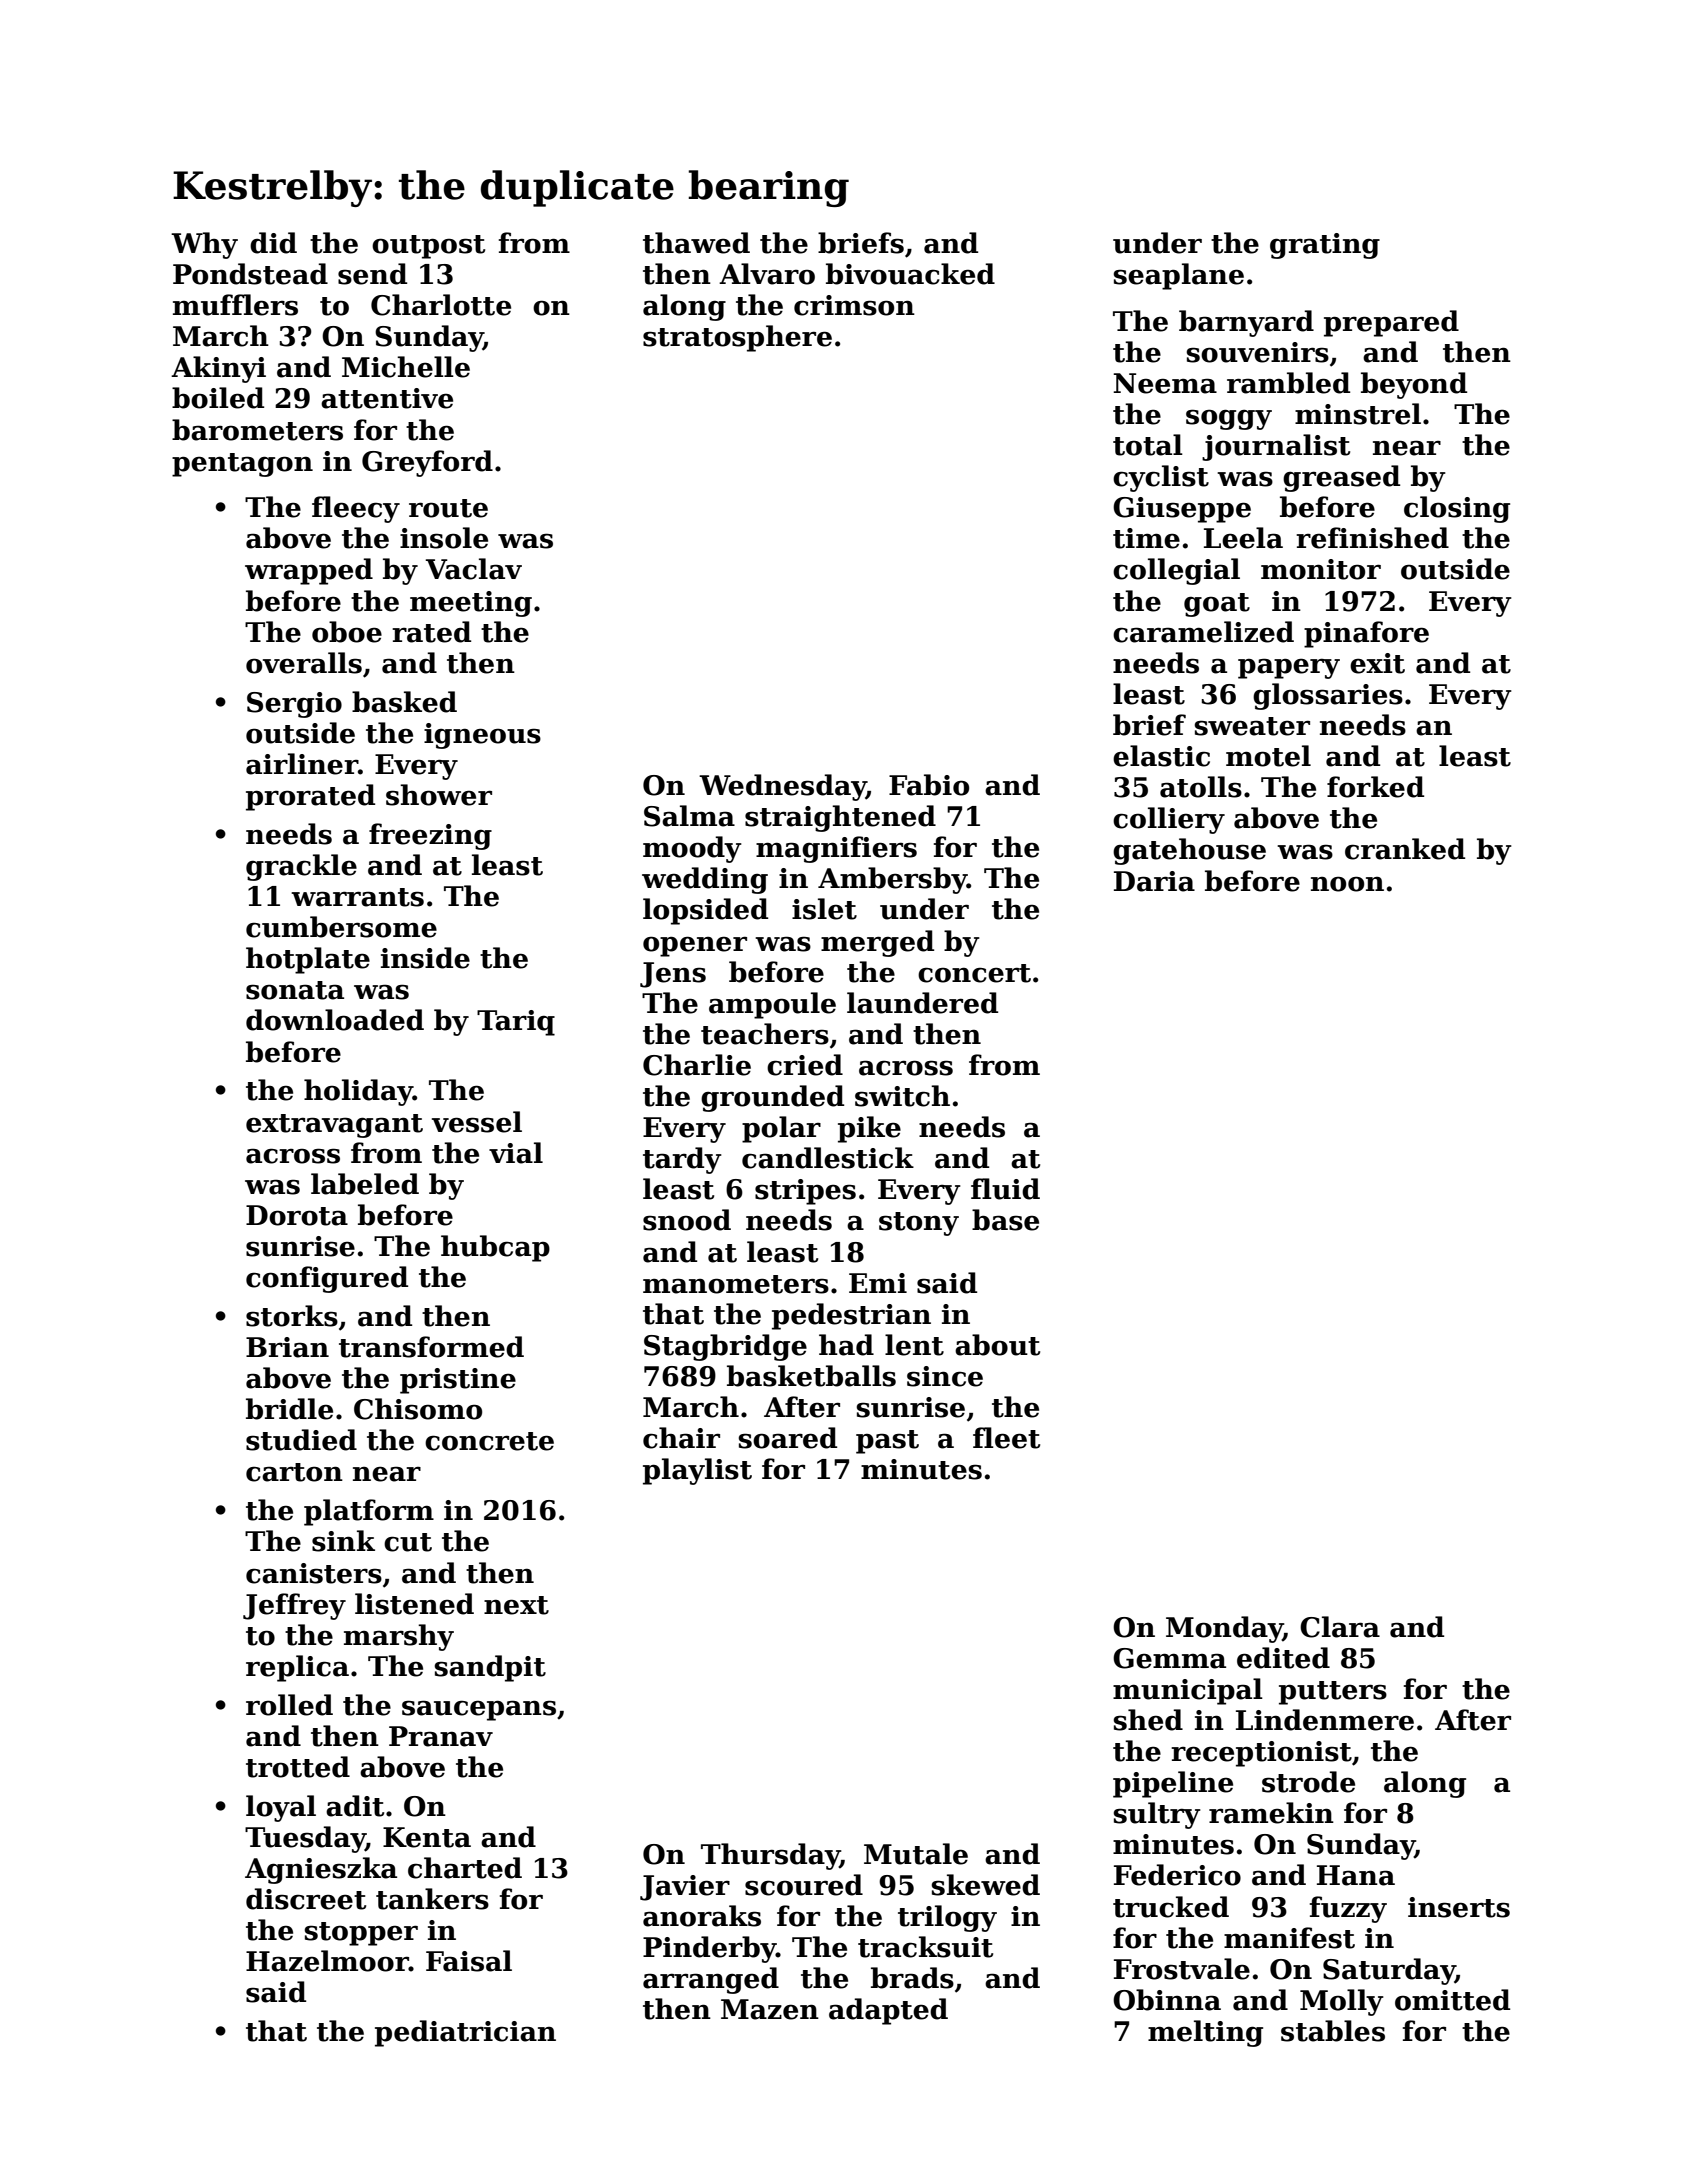 Image resolution: width=1683 pixels, height=2178 pixels. Describe the element at coordinates (696, 243) in the screenshot. I see `thawed` at that location.
